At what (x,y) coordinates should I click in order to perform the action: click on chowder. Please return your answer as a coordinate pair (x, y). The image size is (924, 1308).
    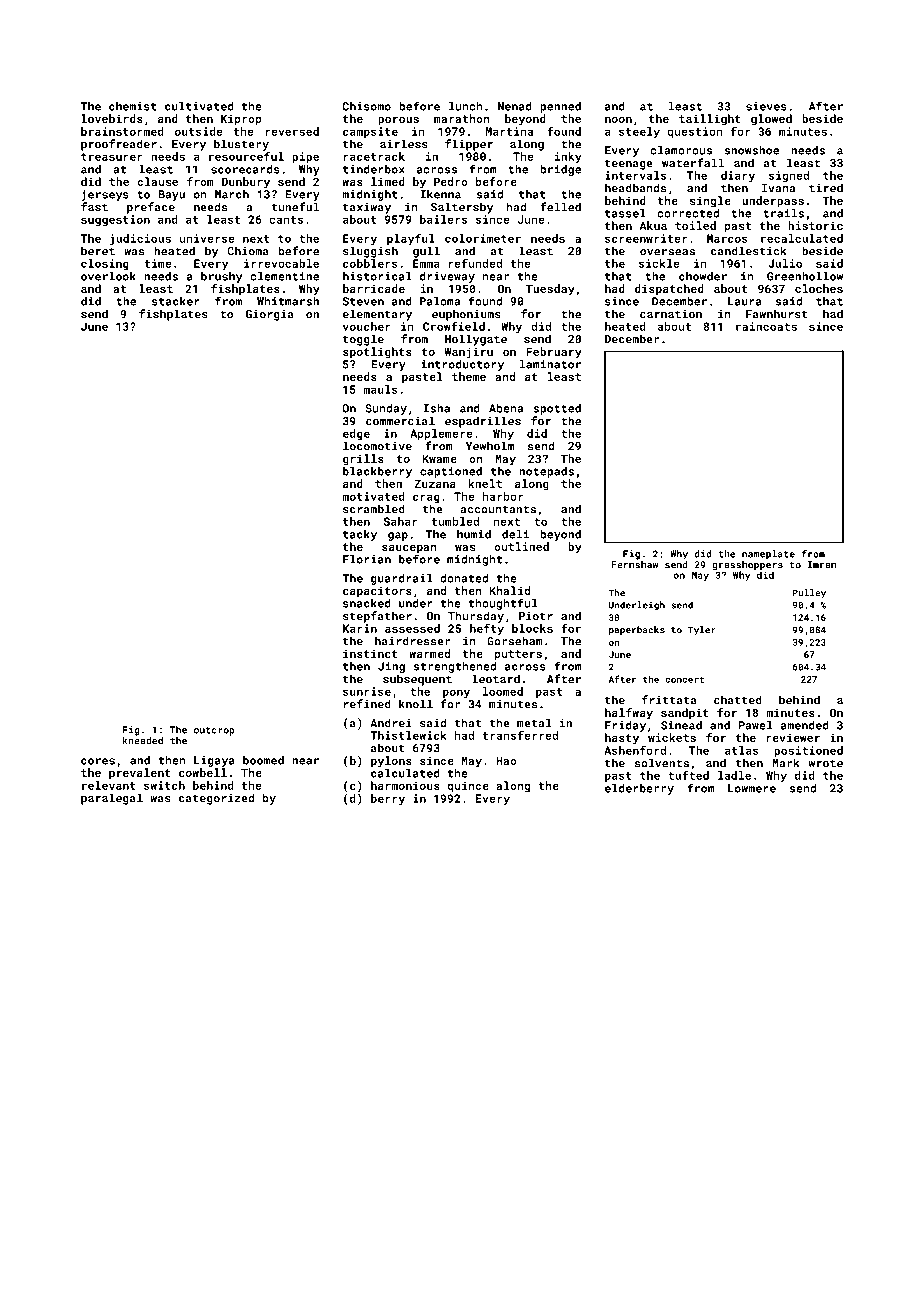
    Looking at the image, I should click on (703, 276).
